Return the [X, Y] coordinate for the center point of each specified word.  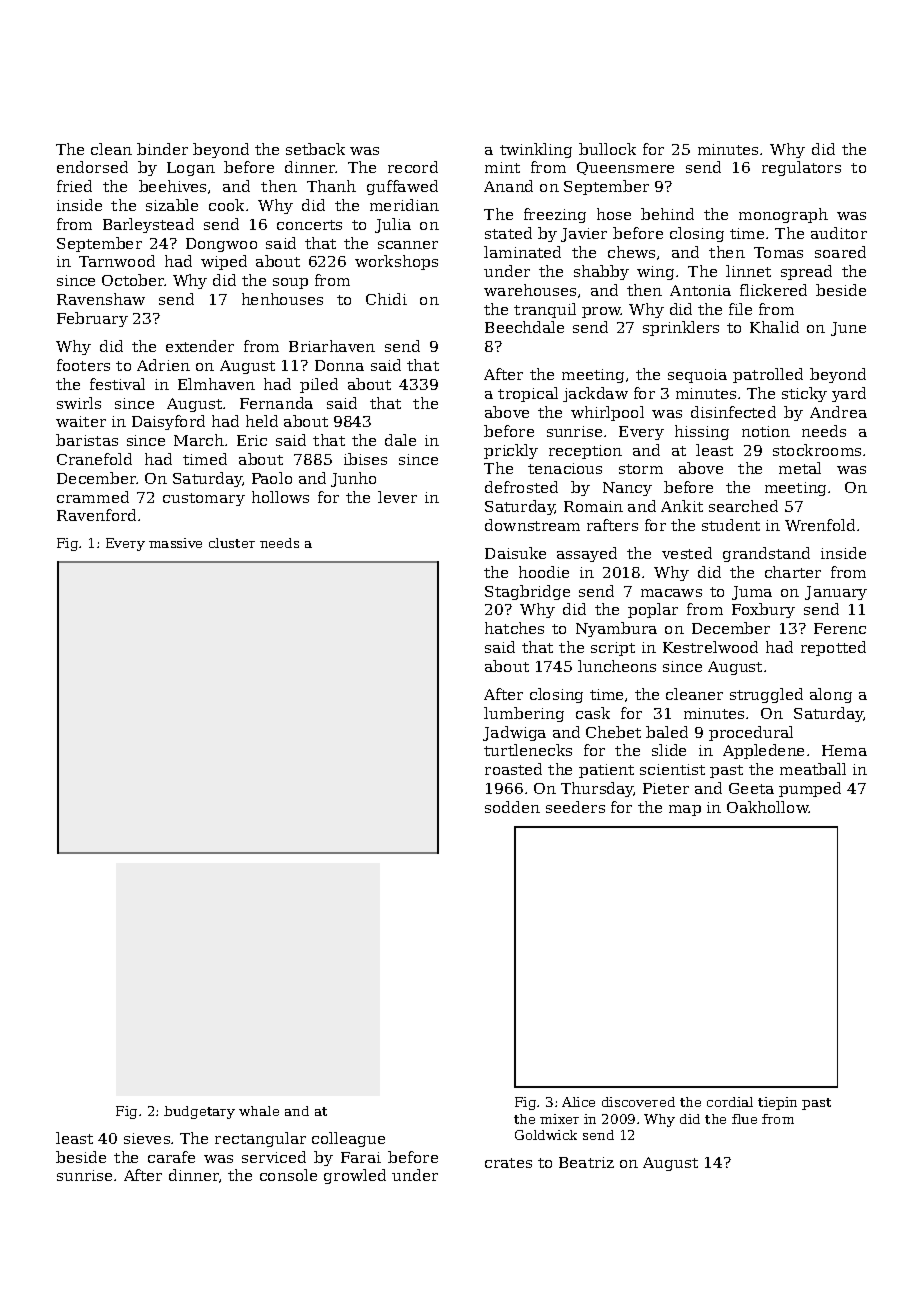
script [613, 649]
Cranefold [94, 459]
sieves [147, 1138]
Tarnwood [117, 261]
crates [508, 1163]
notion [766, 431]
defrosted [521, 487]
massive [175, 543]
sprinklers [681, 328]
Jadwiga [514, 733]
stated [508, 233]
